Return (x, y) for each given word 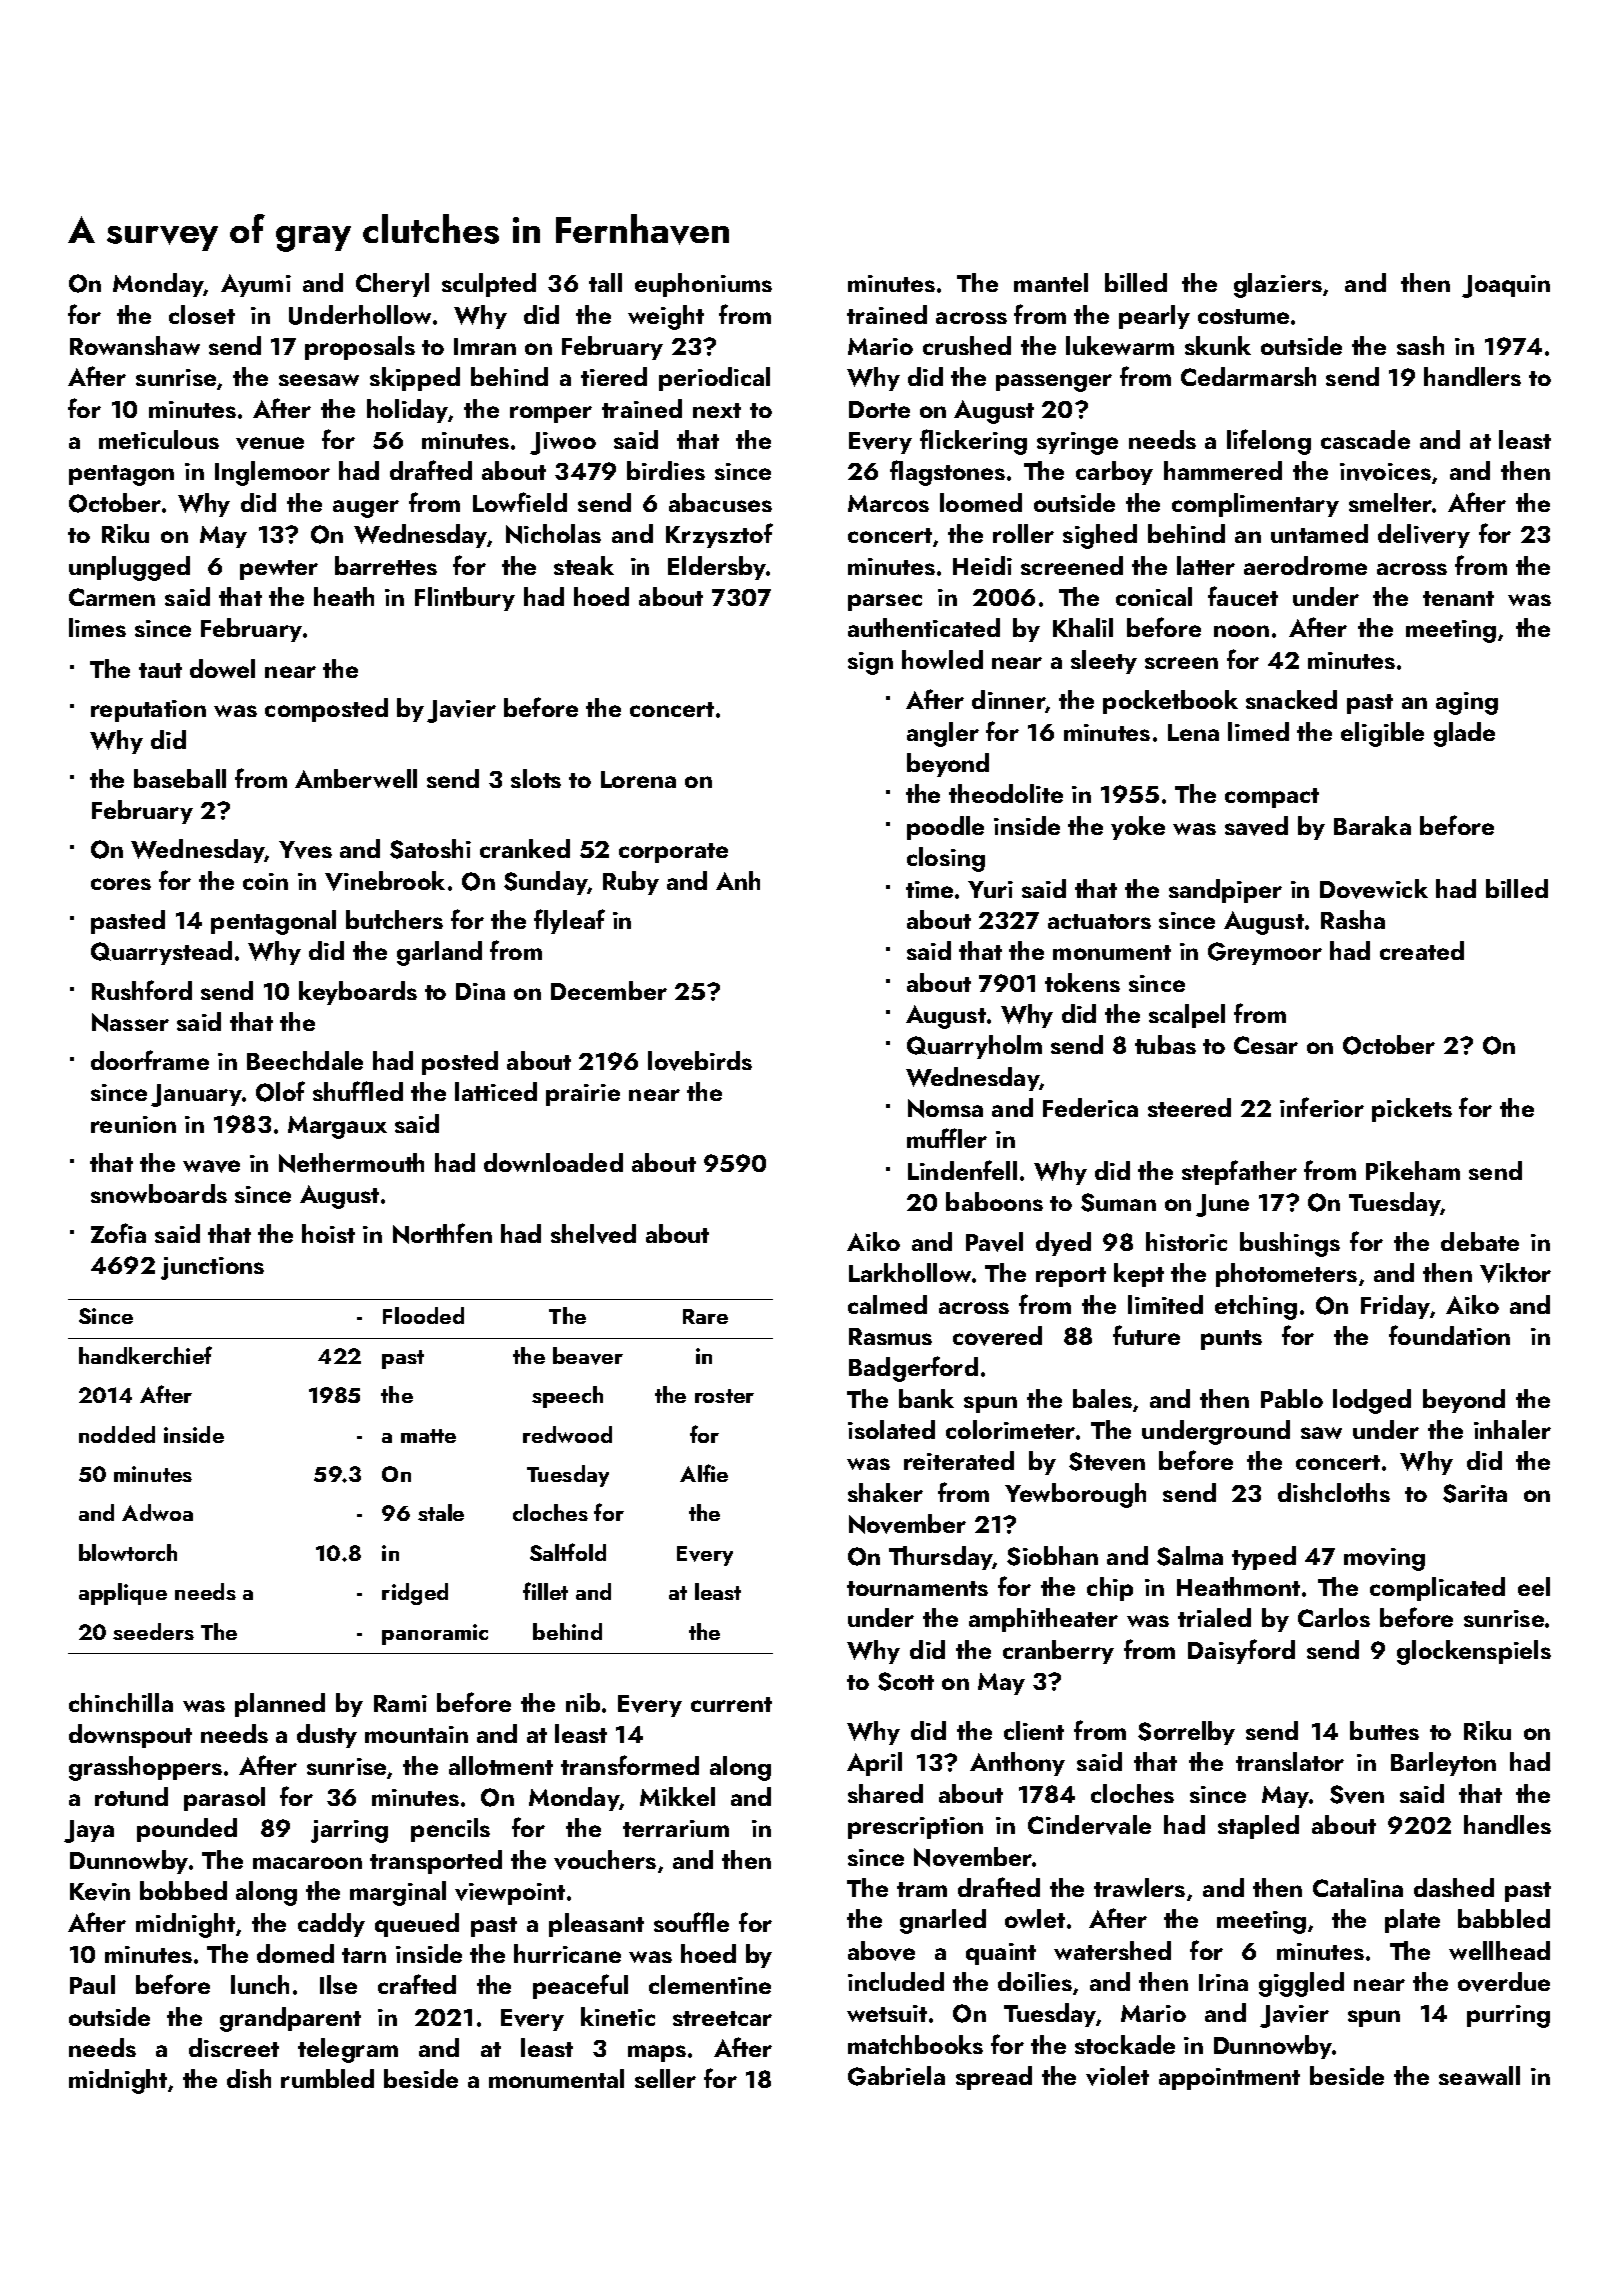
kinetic (618, 2016)
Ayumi (256, 285)
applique (123, 1594)
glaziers (1278, 285)
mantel (1051, 282)
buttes (1384, 1730)
